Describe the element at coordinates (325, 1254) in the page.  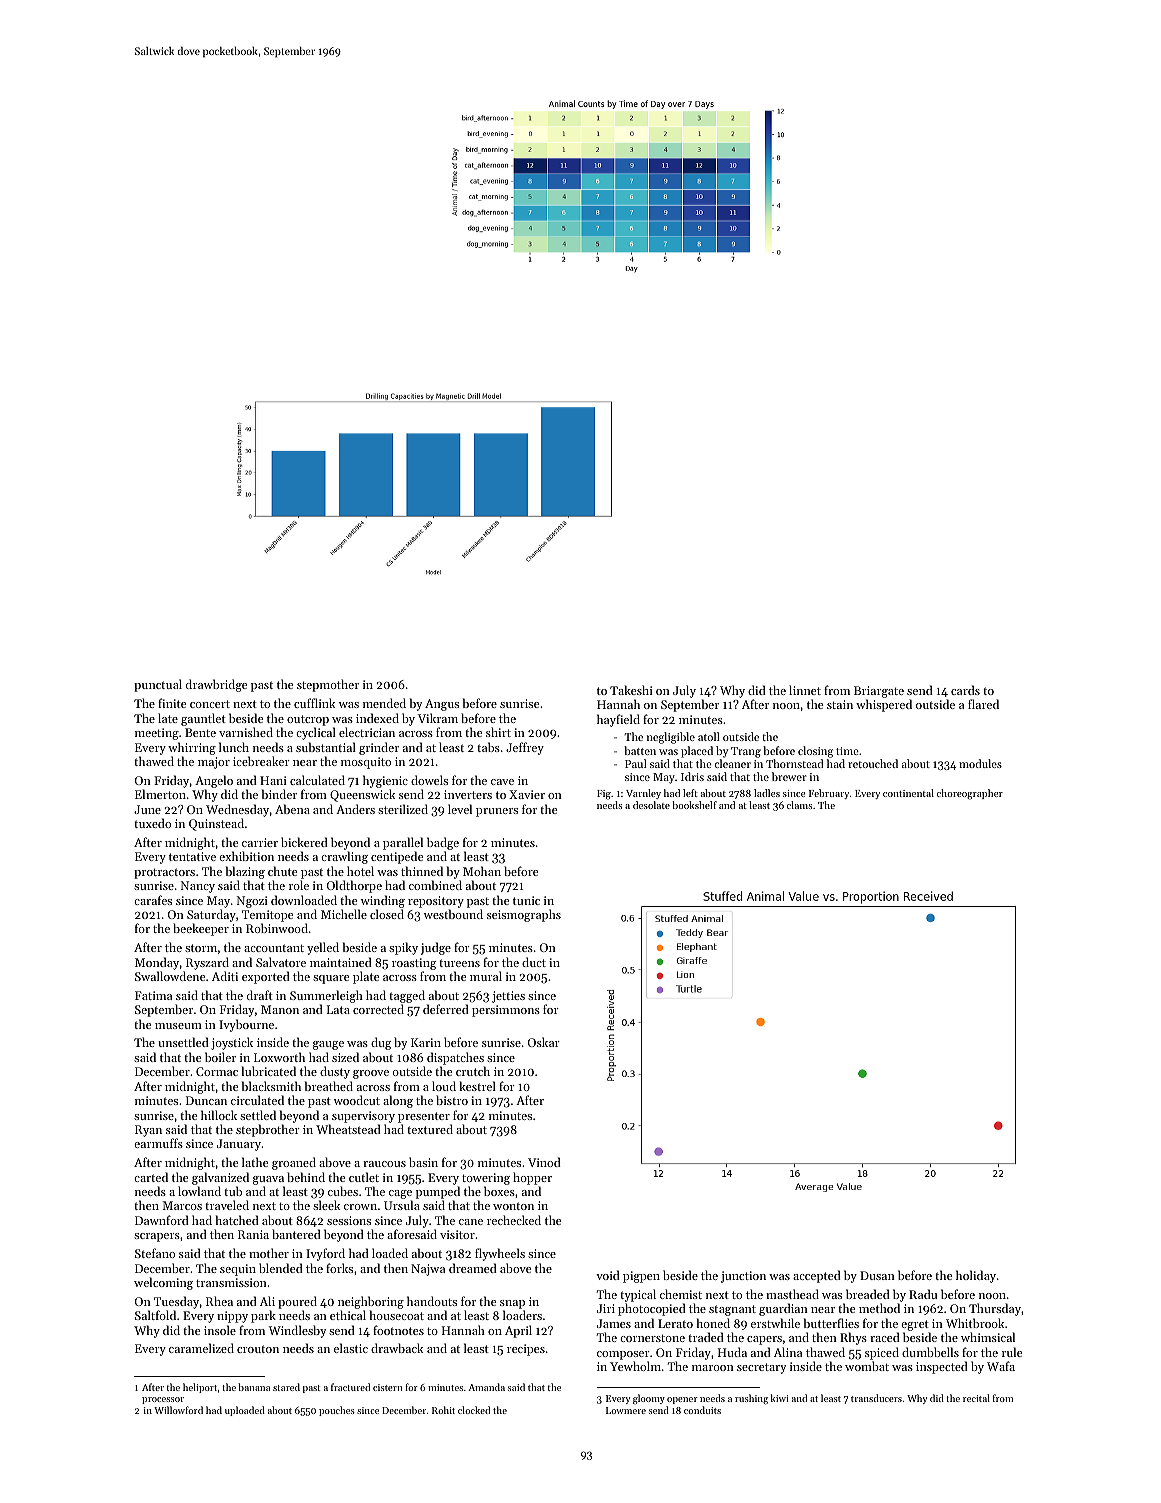
I see `Ivyford` at that location.
